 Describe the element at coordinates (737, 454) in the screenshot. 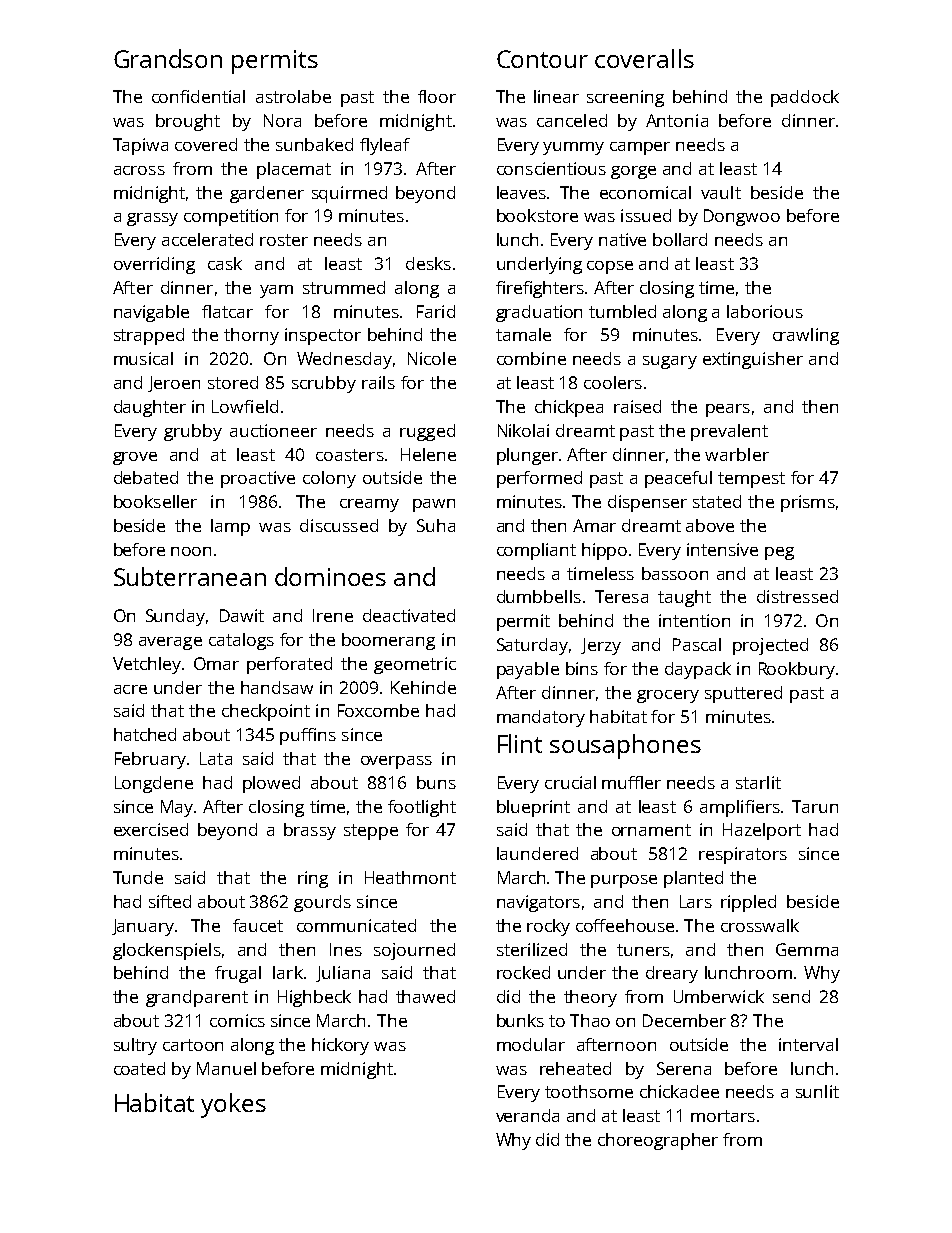

I see `warbler` at that location.
